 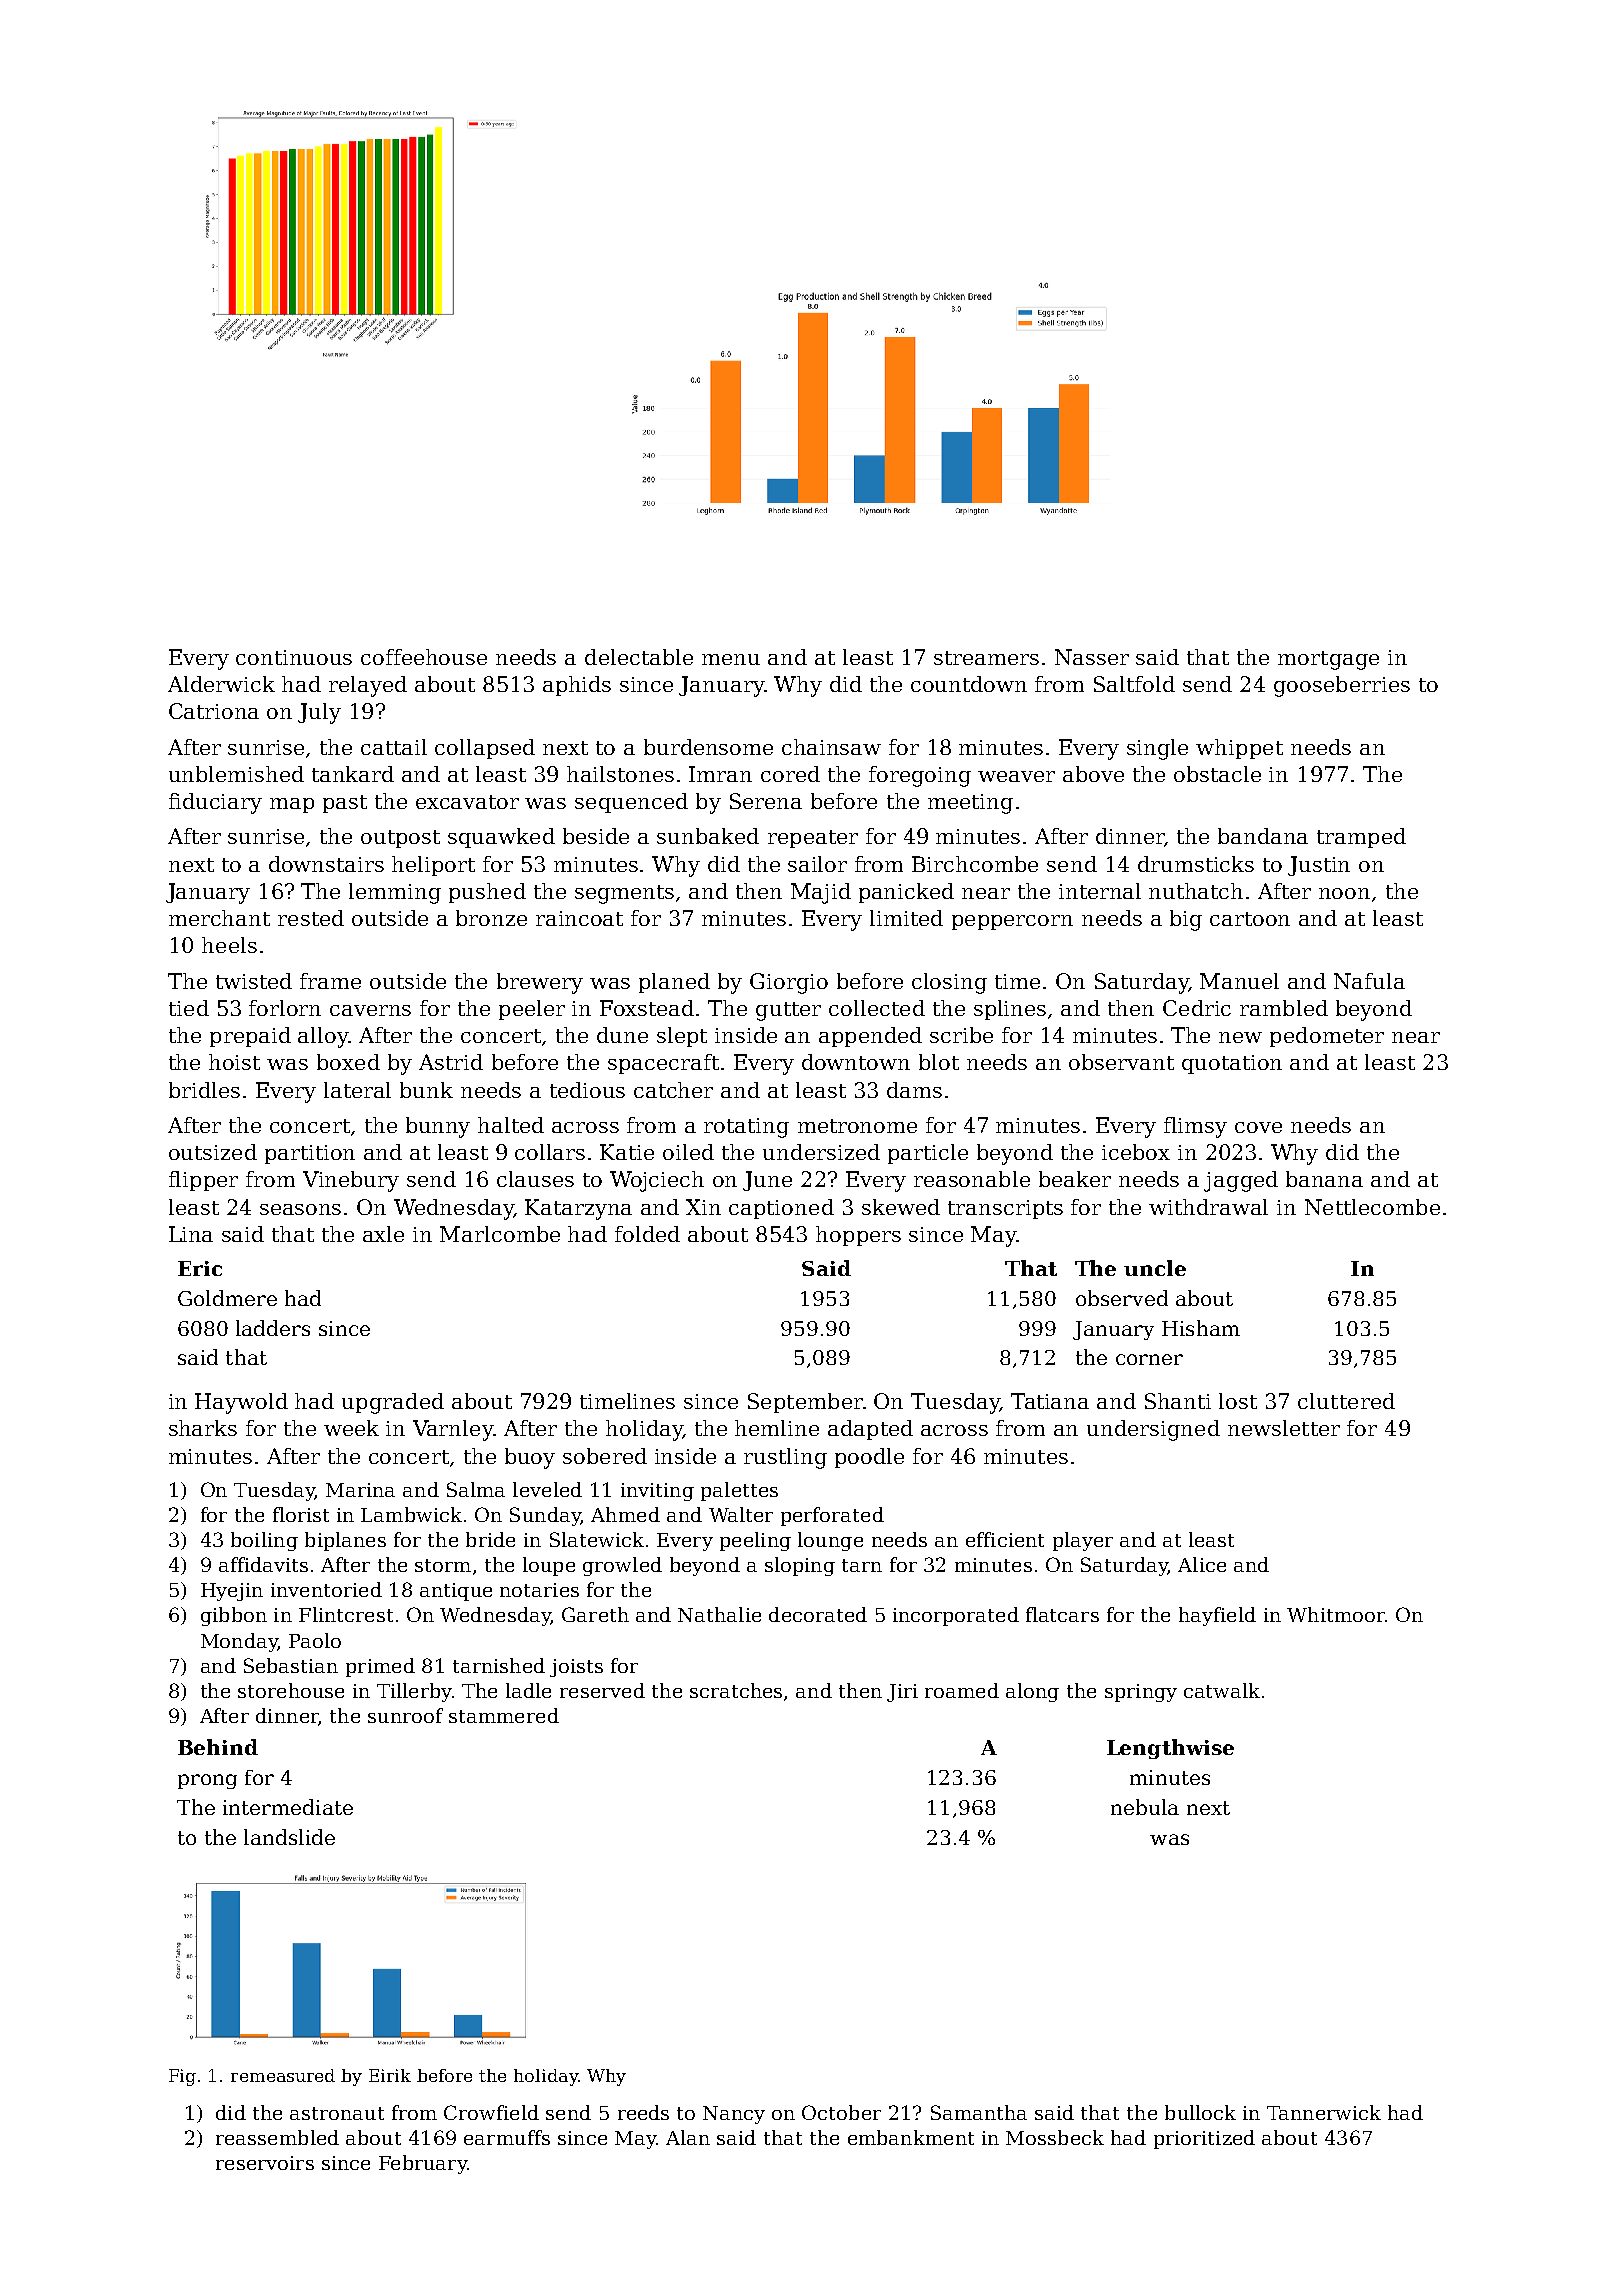 I want to click on biplanes, so click(x=345, y=1541).
